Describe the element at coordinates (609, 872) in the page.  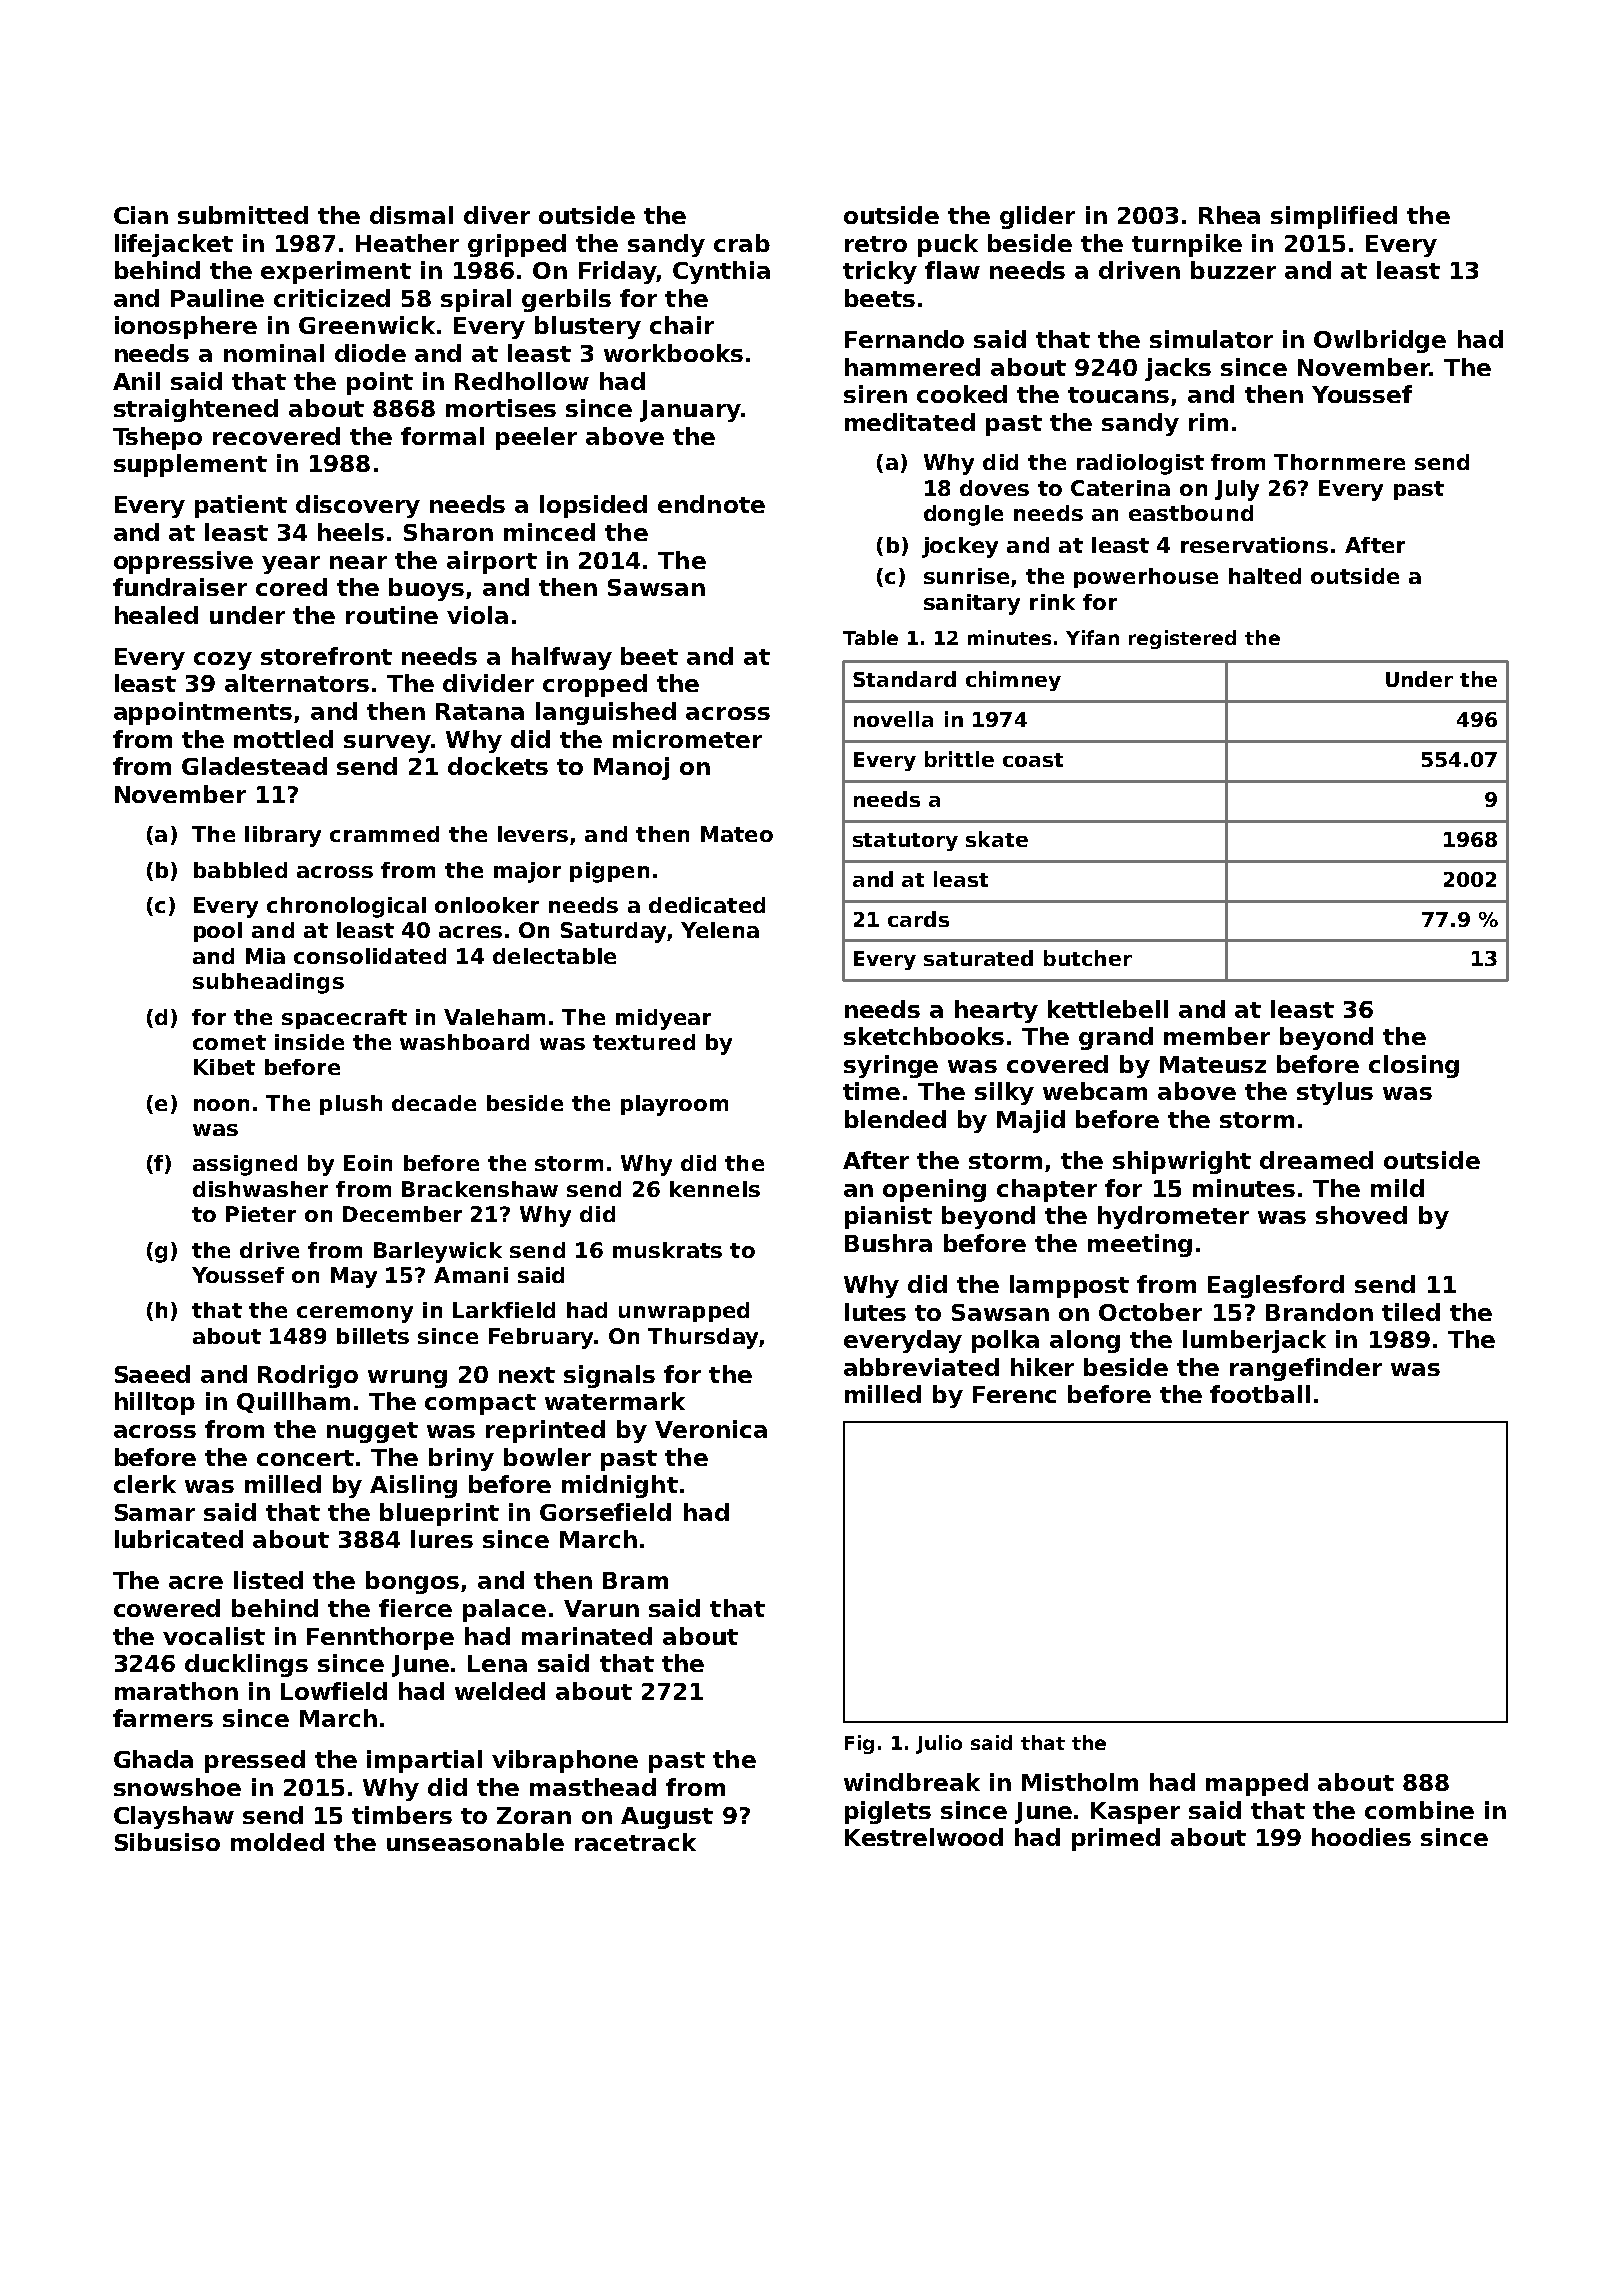
I see `pigpen` at that location.
